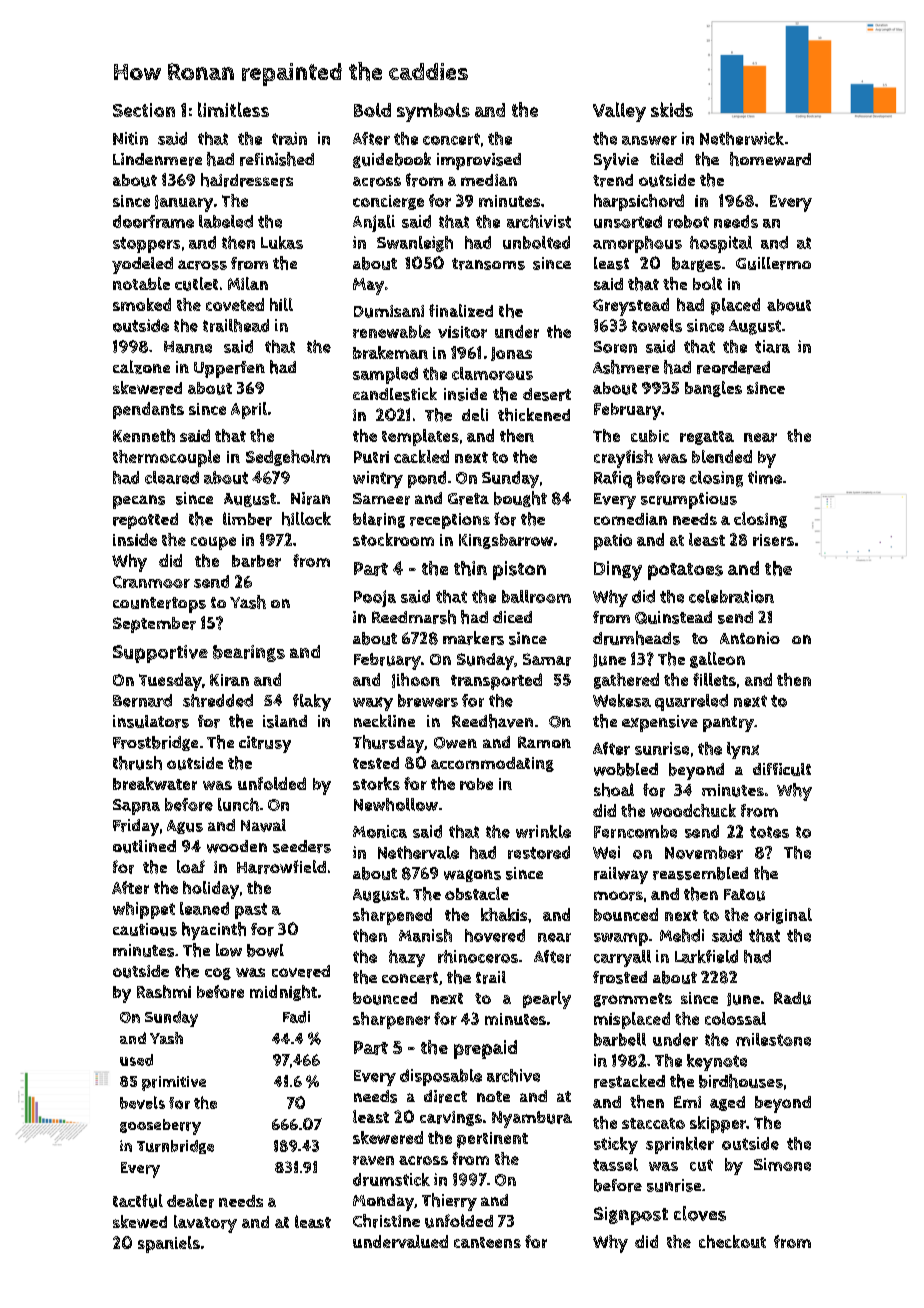  What do you see at coordinates (532, 1119) in the document?
I see `Nyambura` at bounding box center [532, 1119].
